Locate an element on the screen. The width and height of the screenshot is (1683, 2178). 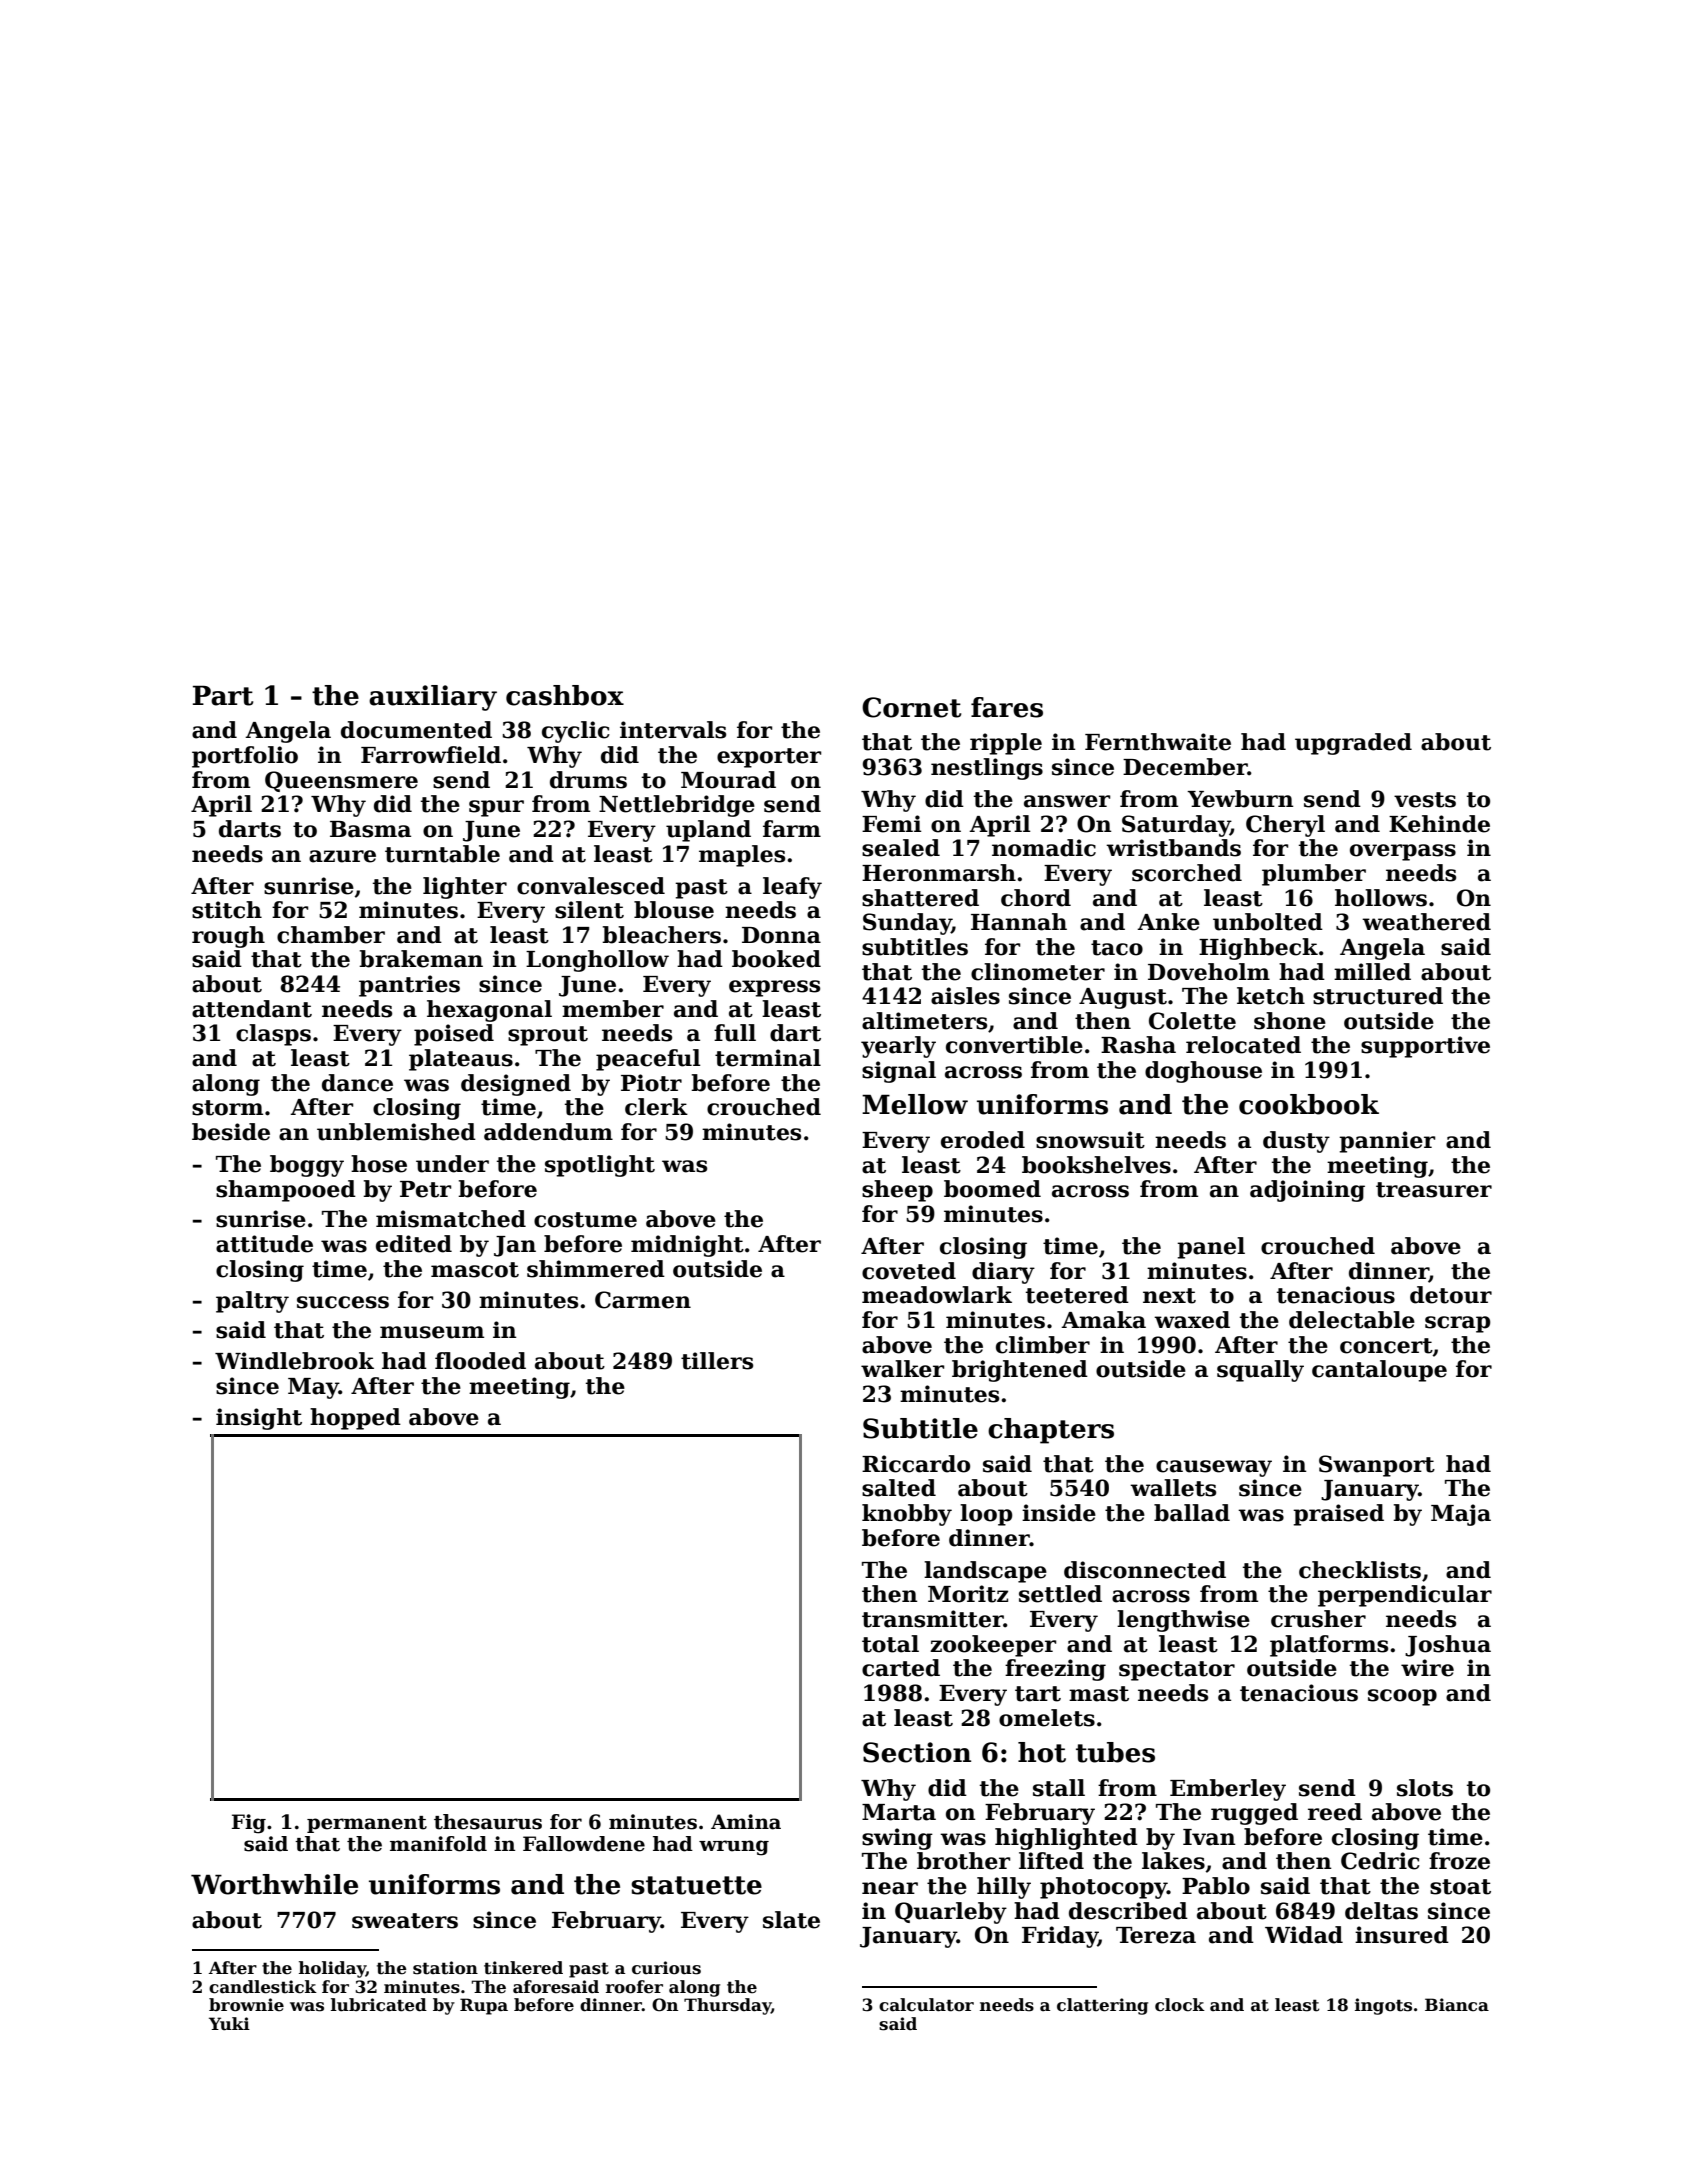
boomed is located at coordinates (992, 1189).
